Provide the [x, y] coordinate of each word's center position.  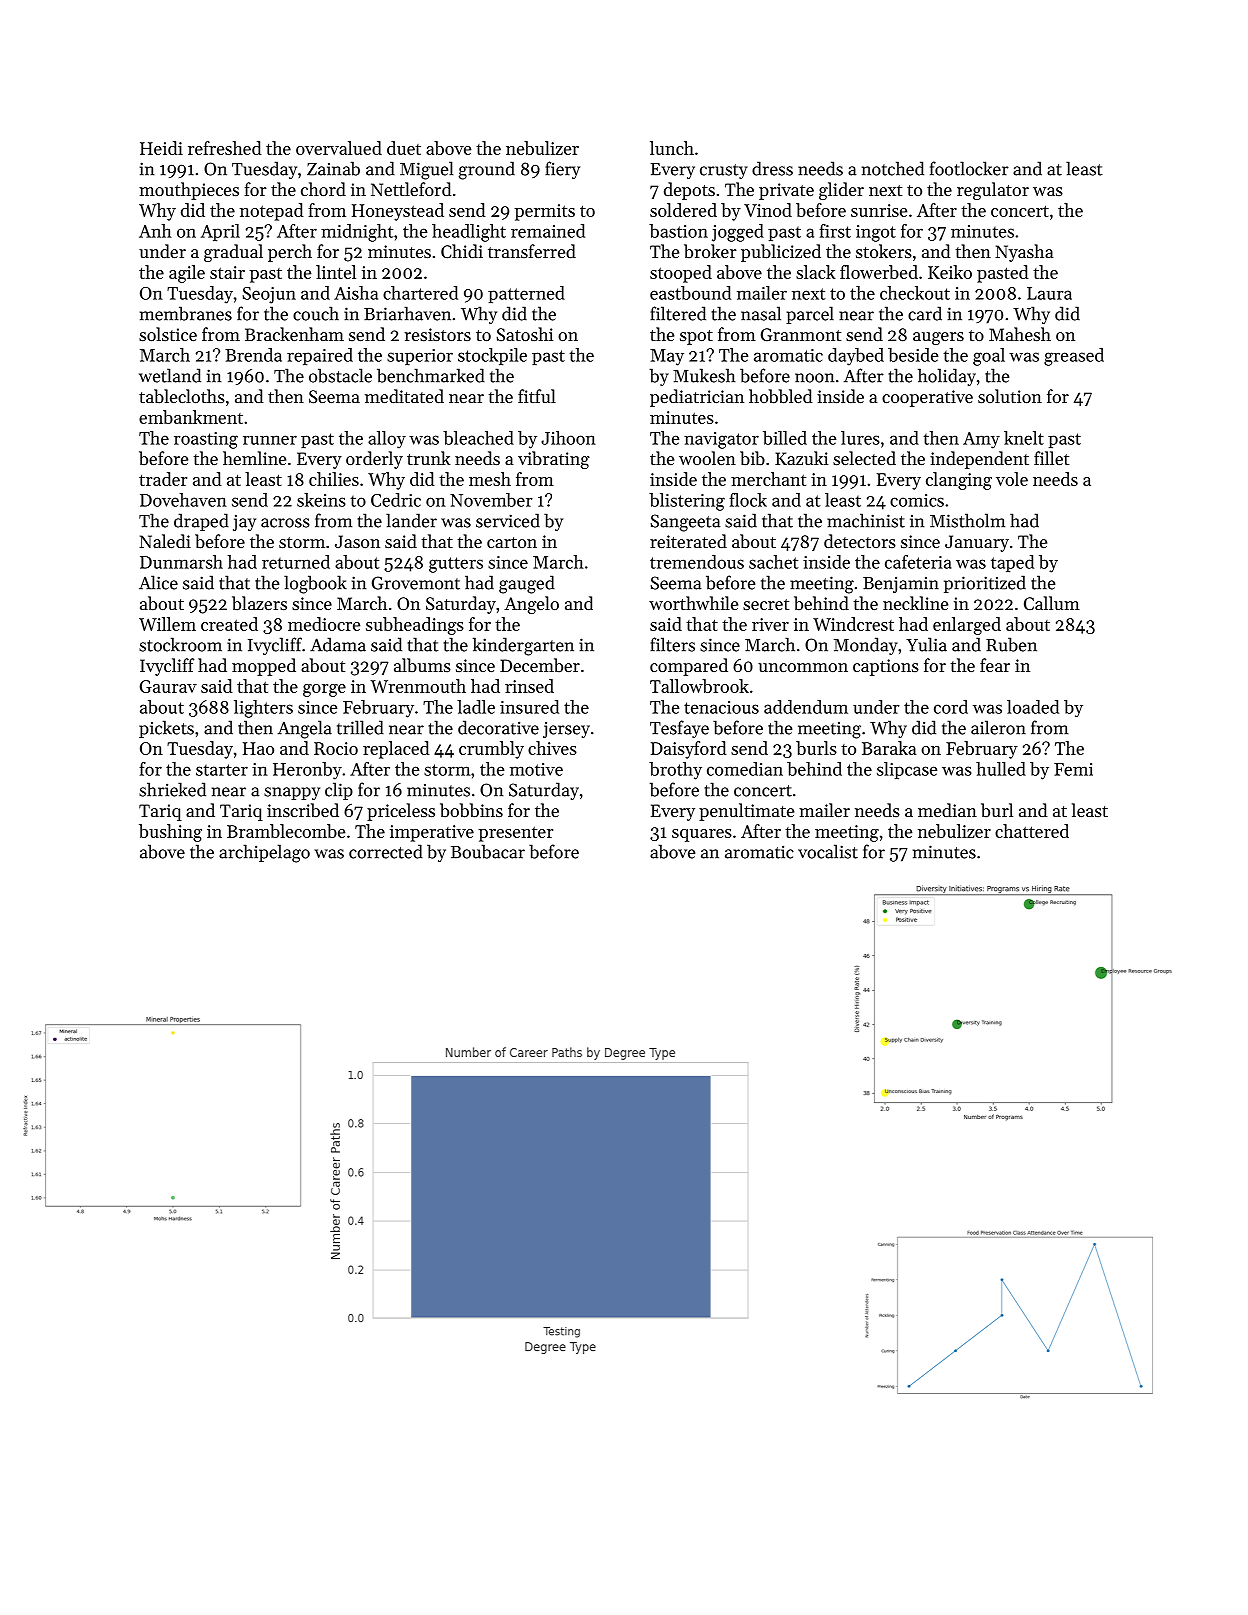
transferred [532, 251]
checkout [915, 293]
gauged [527, 584]
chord [323, 189]
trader [163, 479]
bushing [170, 833]
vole [1012, 479]
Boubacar [488, 851]
